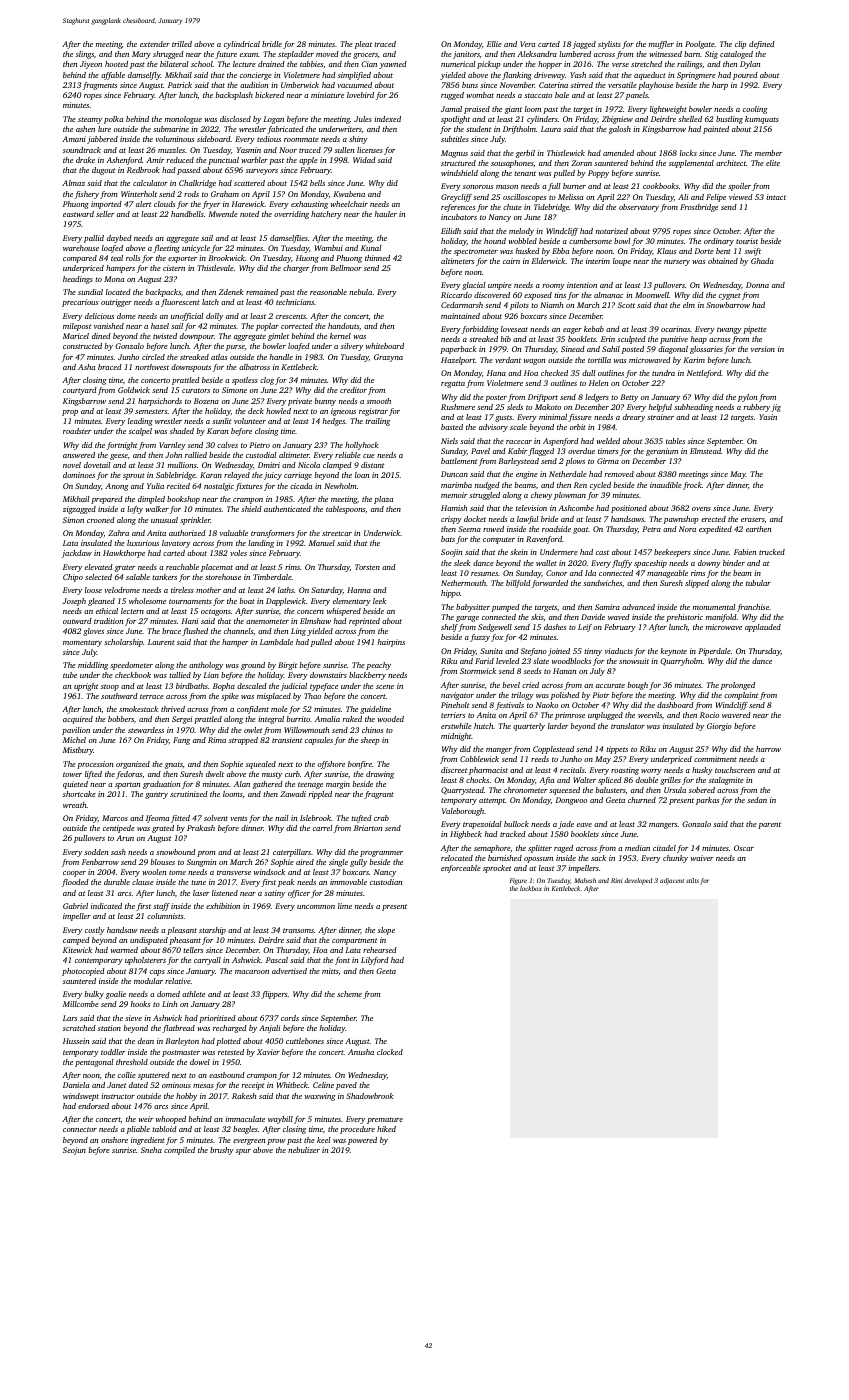  Describe the element at coordinates (174, 765) in the screenshot. I see `gnats` at that location.
